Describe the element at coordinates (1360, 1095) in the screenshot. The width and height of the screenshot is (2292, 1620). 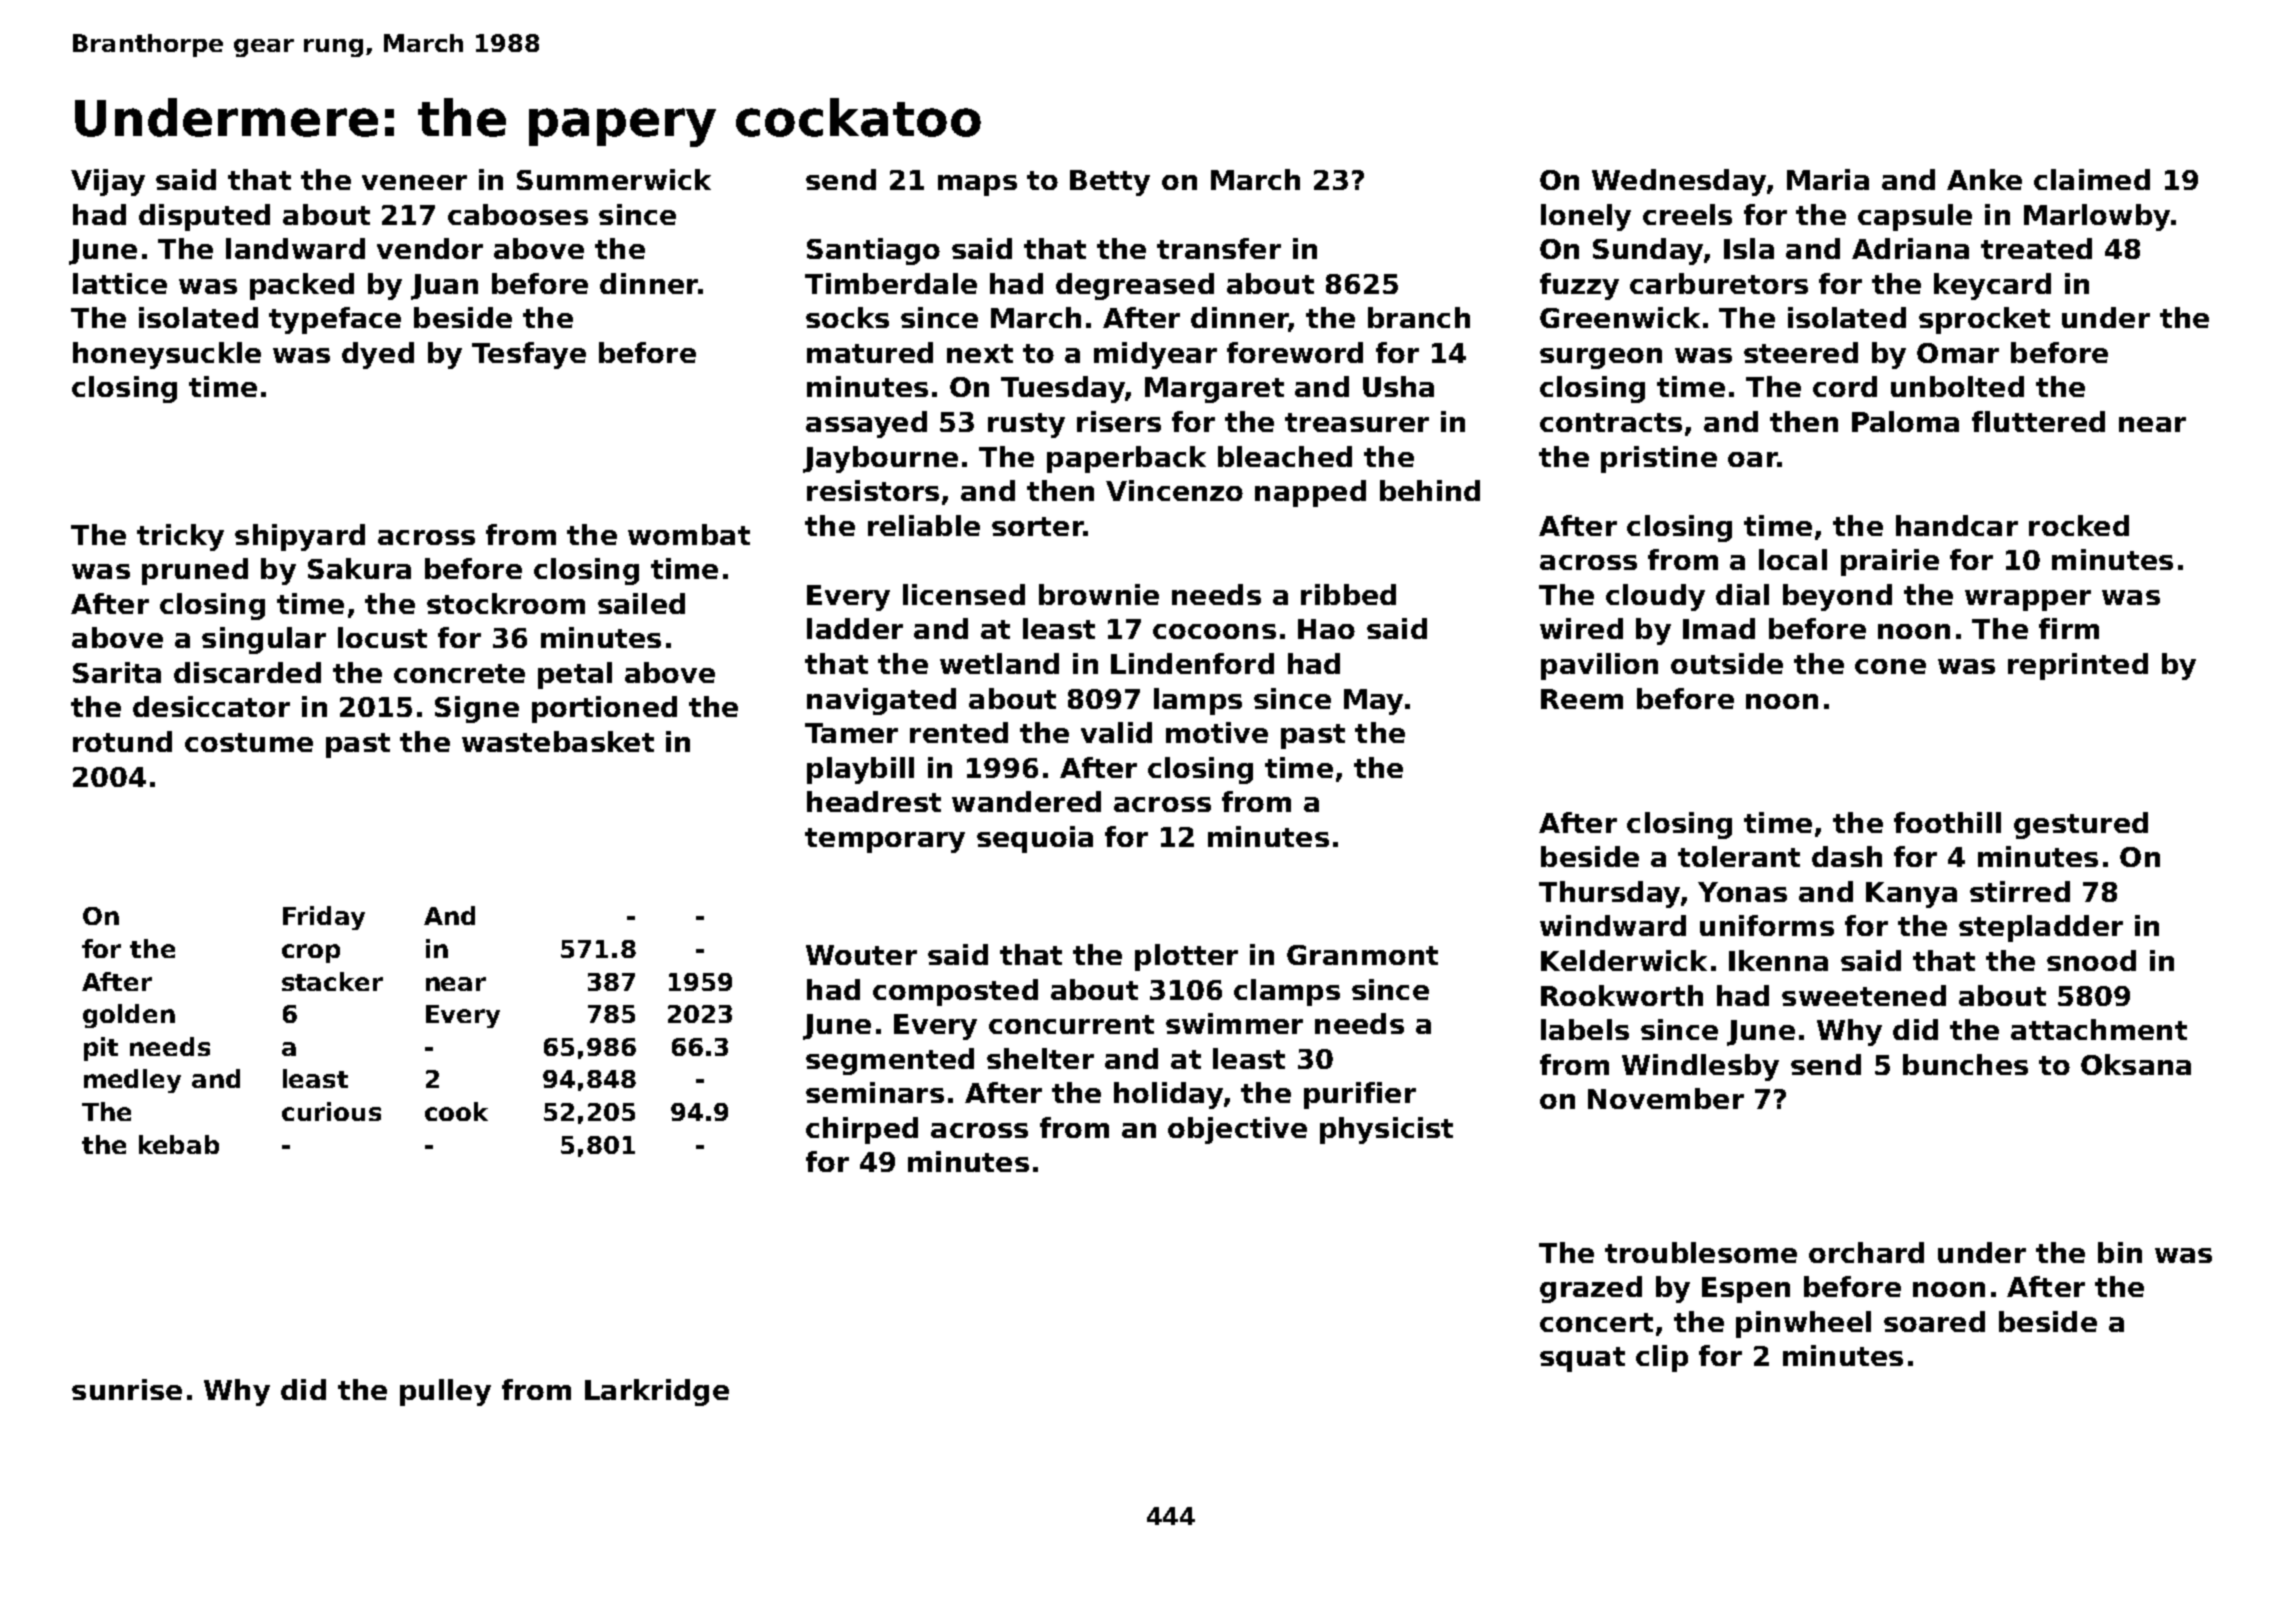
I see `purifier` at that location.
